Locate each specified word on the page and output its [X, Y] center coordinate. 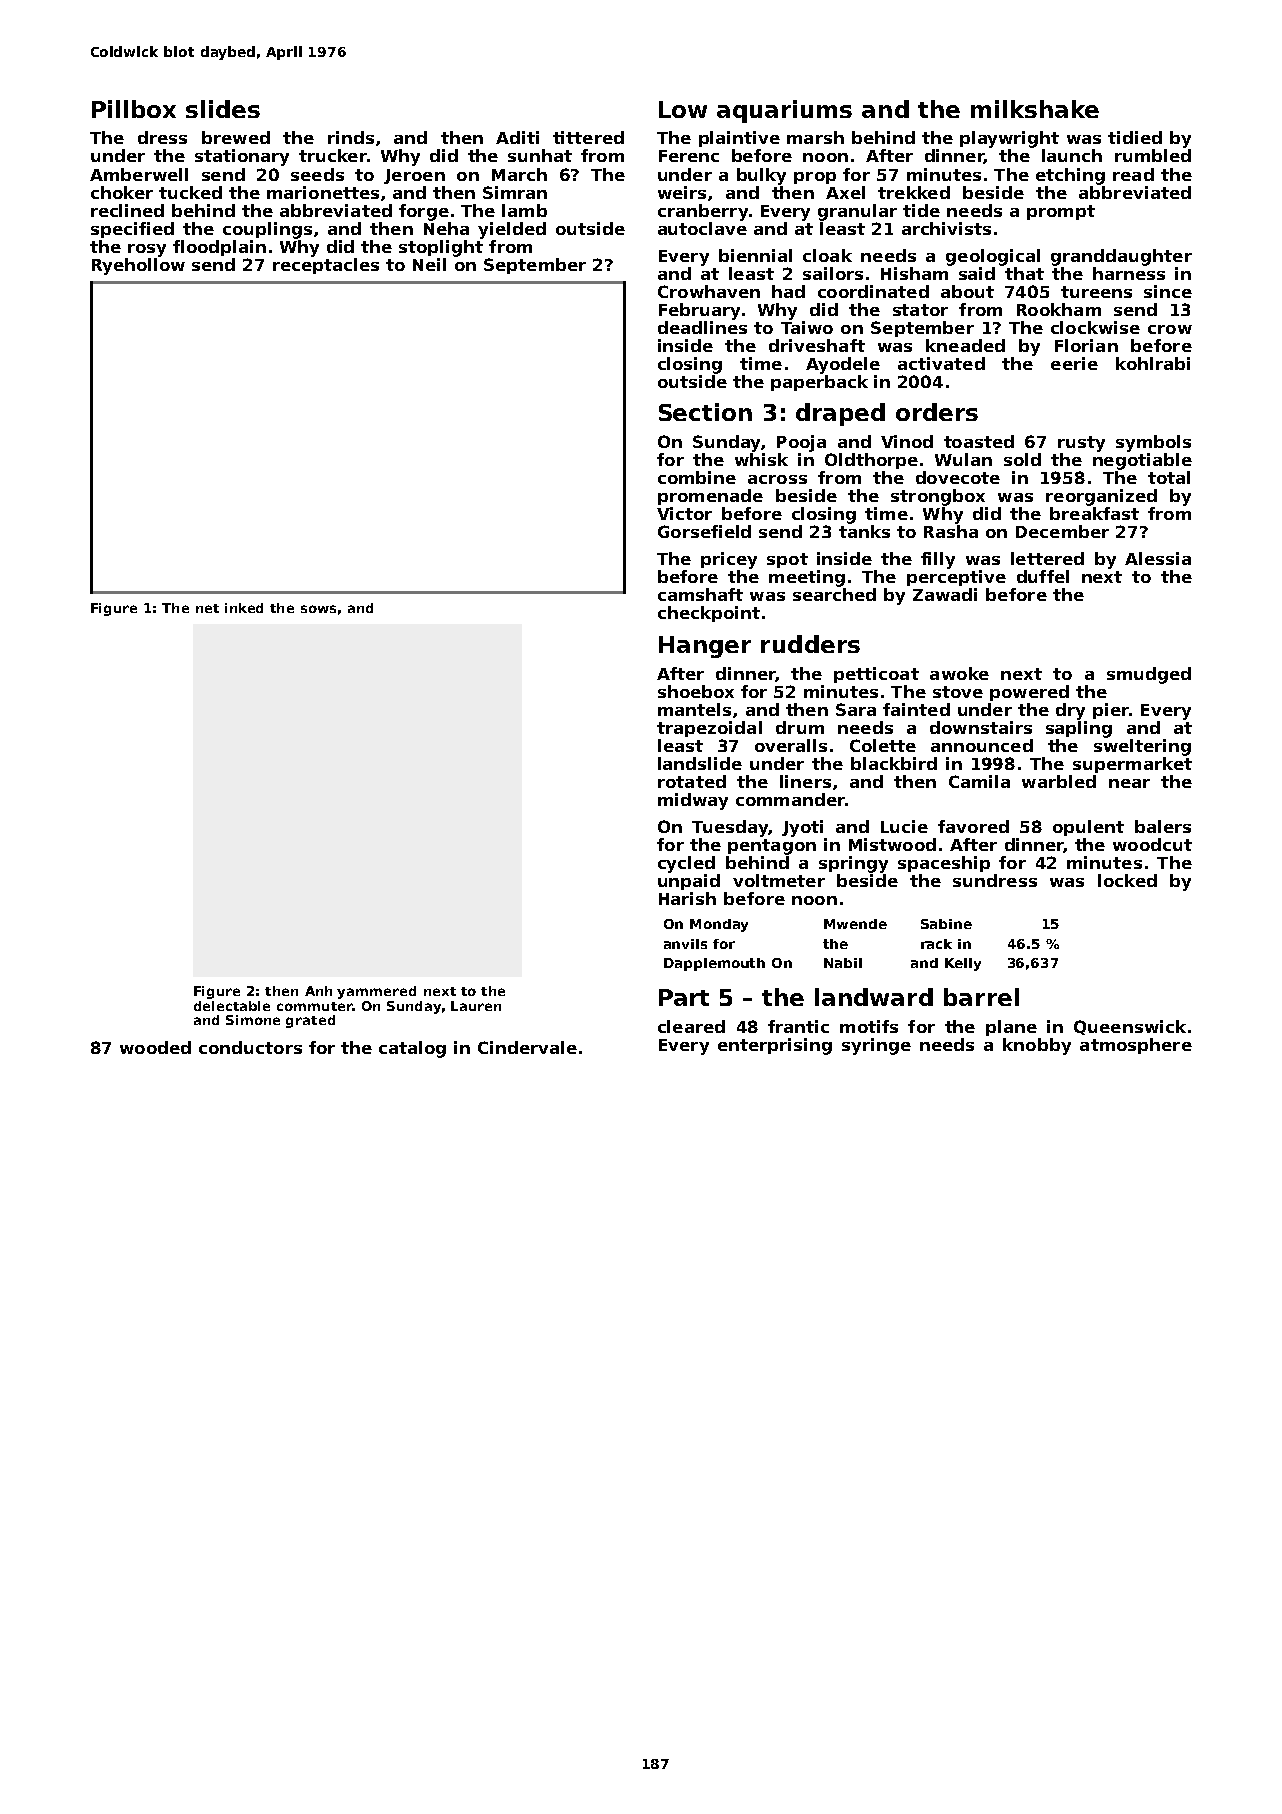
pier [1111, 711]
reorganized [1101, 497]
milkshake [1035, 109]
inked [244, 608]
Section [705, 412]
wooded [155, 1047]
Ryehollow [138, 266]
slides [223, 109]
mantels [694, 709]
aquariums [784, 111]
